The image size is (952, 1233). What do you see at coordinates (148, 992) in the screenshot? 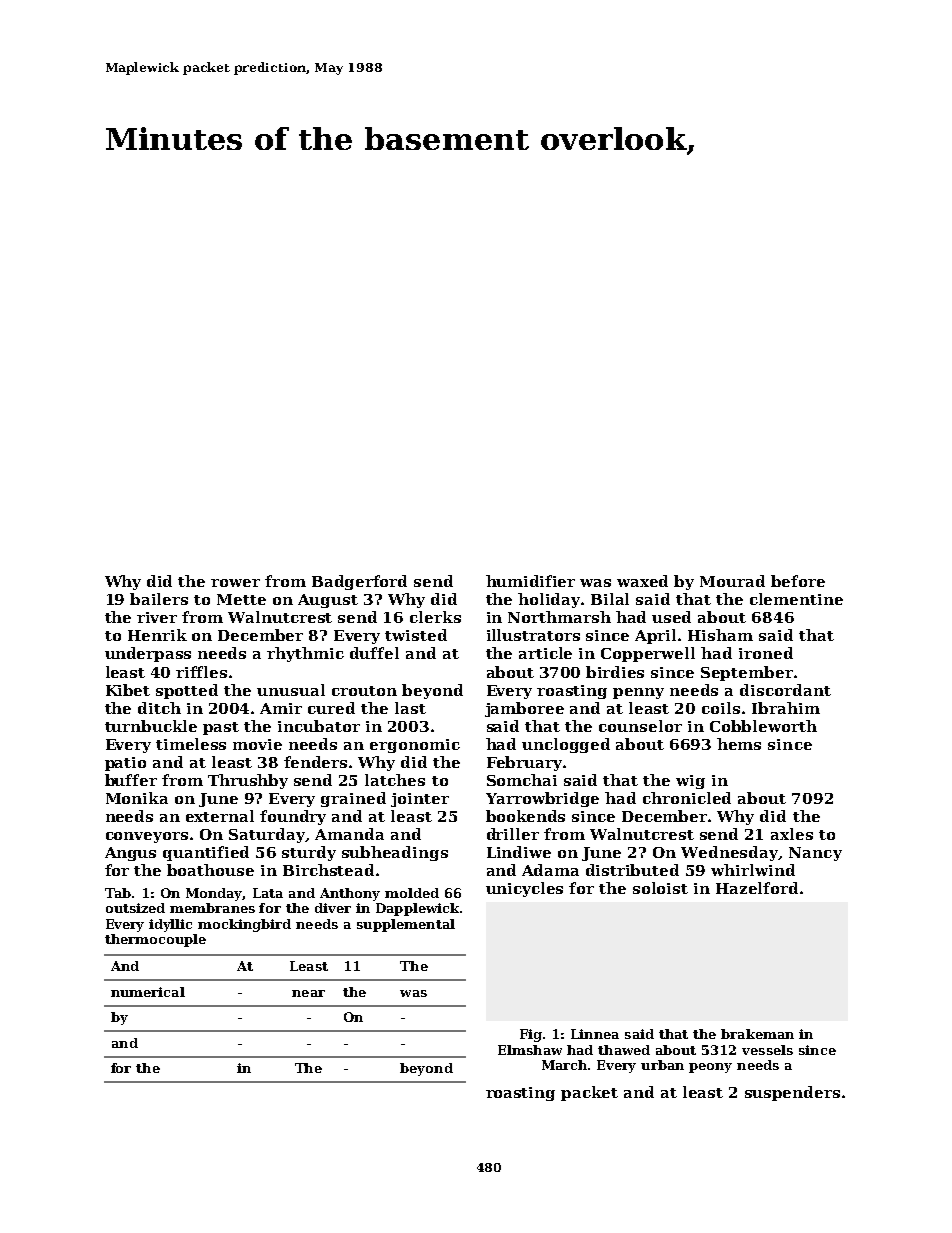
I see `numerical` at bounding box center [148, 992].
